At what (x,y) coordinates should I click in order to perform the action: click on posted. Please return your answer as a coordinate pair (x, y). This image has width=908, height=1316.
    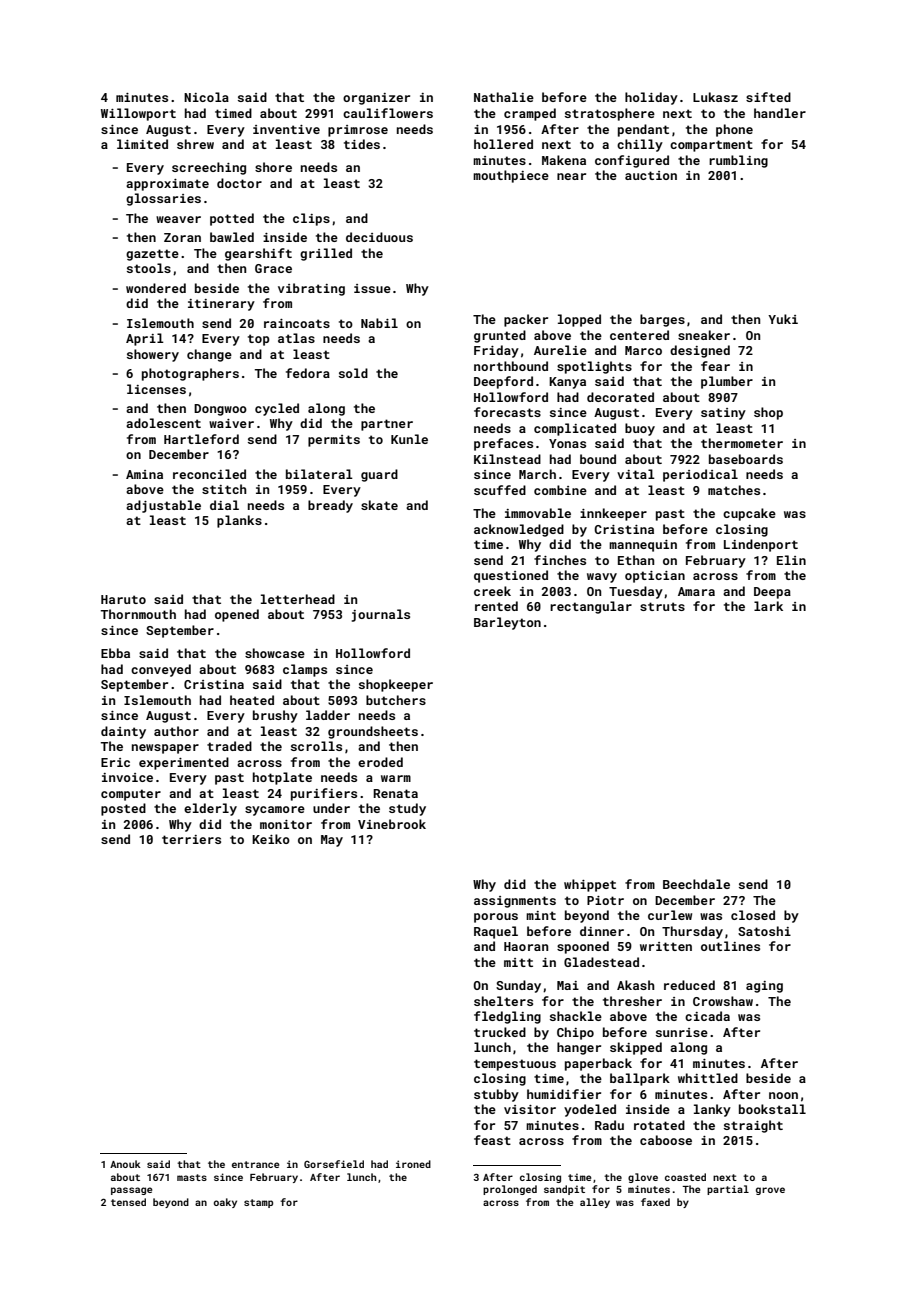
    Looking at the image, I should click on (123, 809).
